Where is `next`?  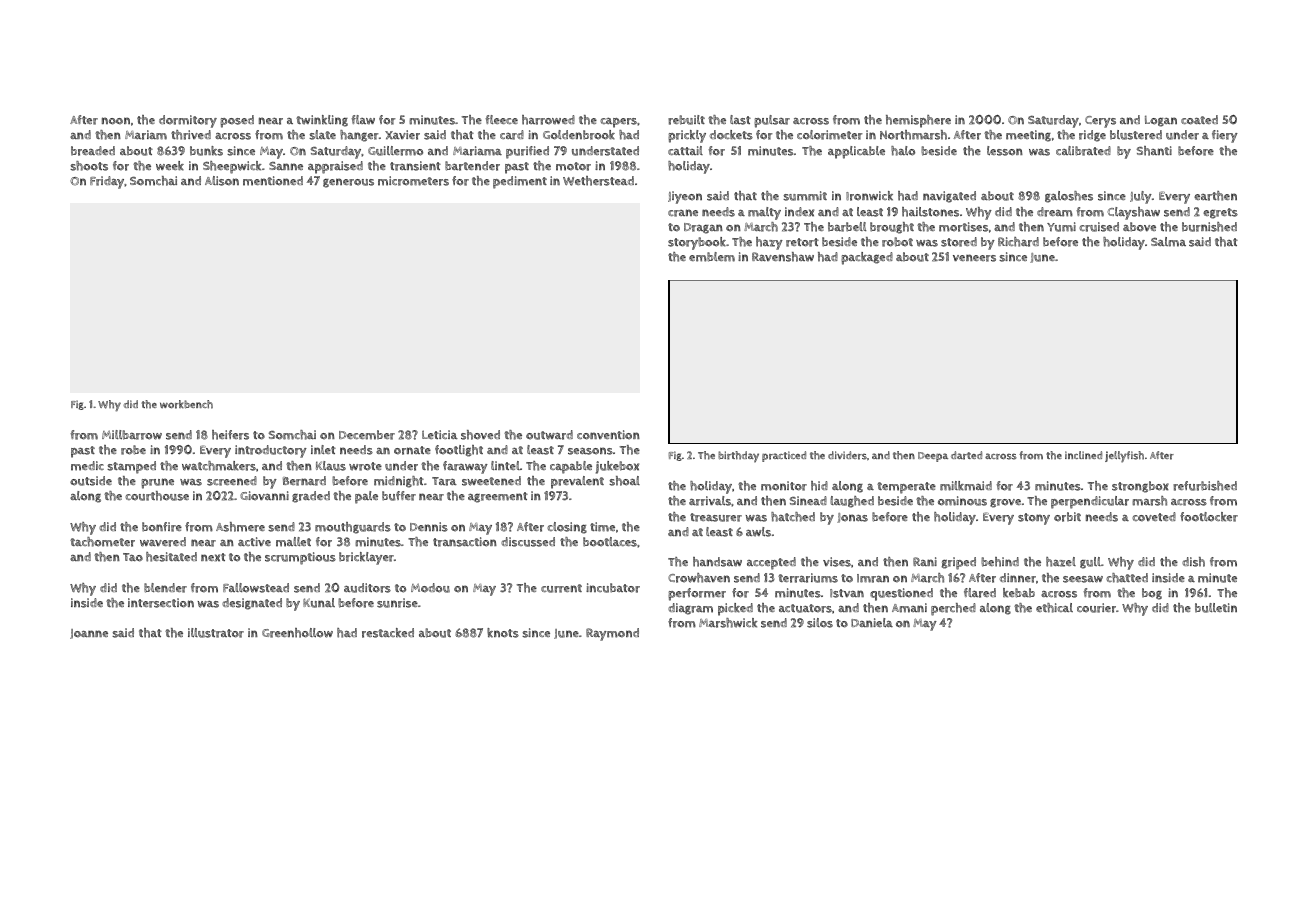 next is located at coordinates (213, 557).
